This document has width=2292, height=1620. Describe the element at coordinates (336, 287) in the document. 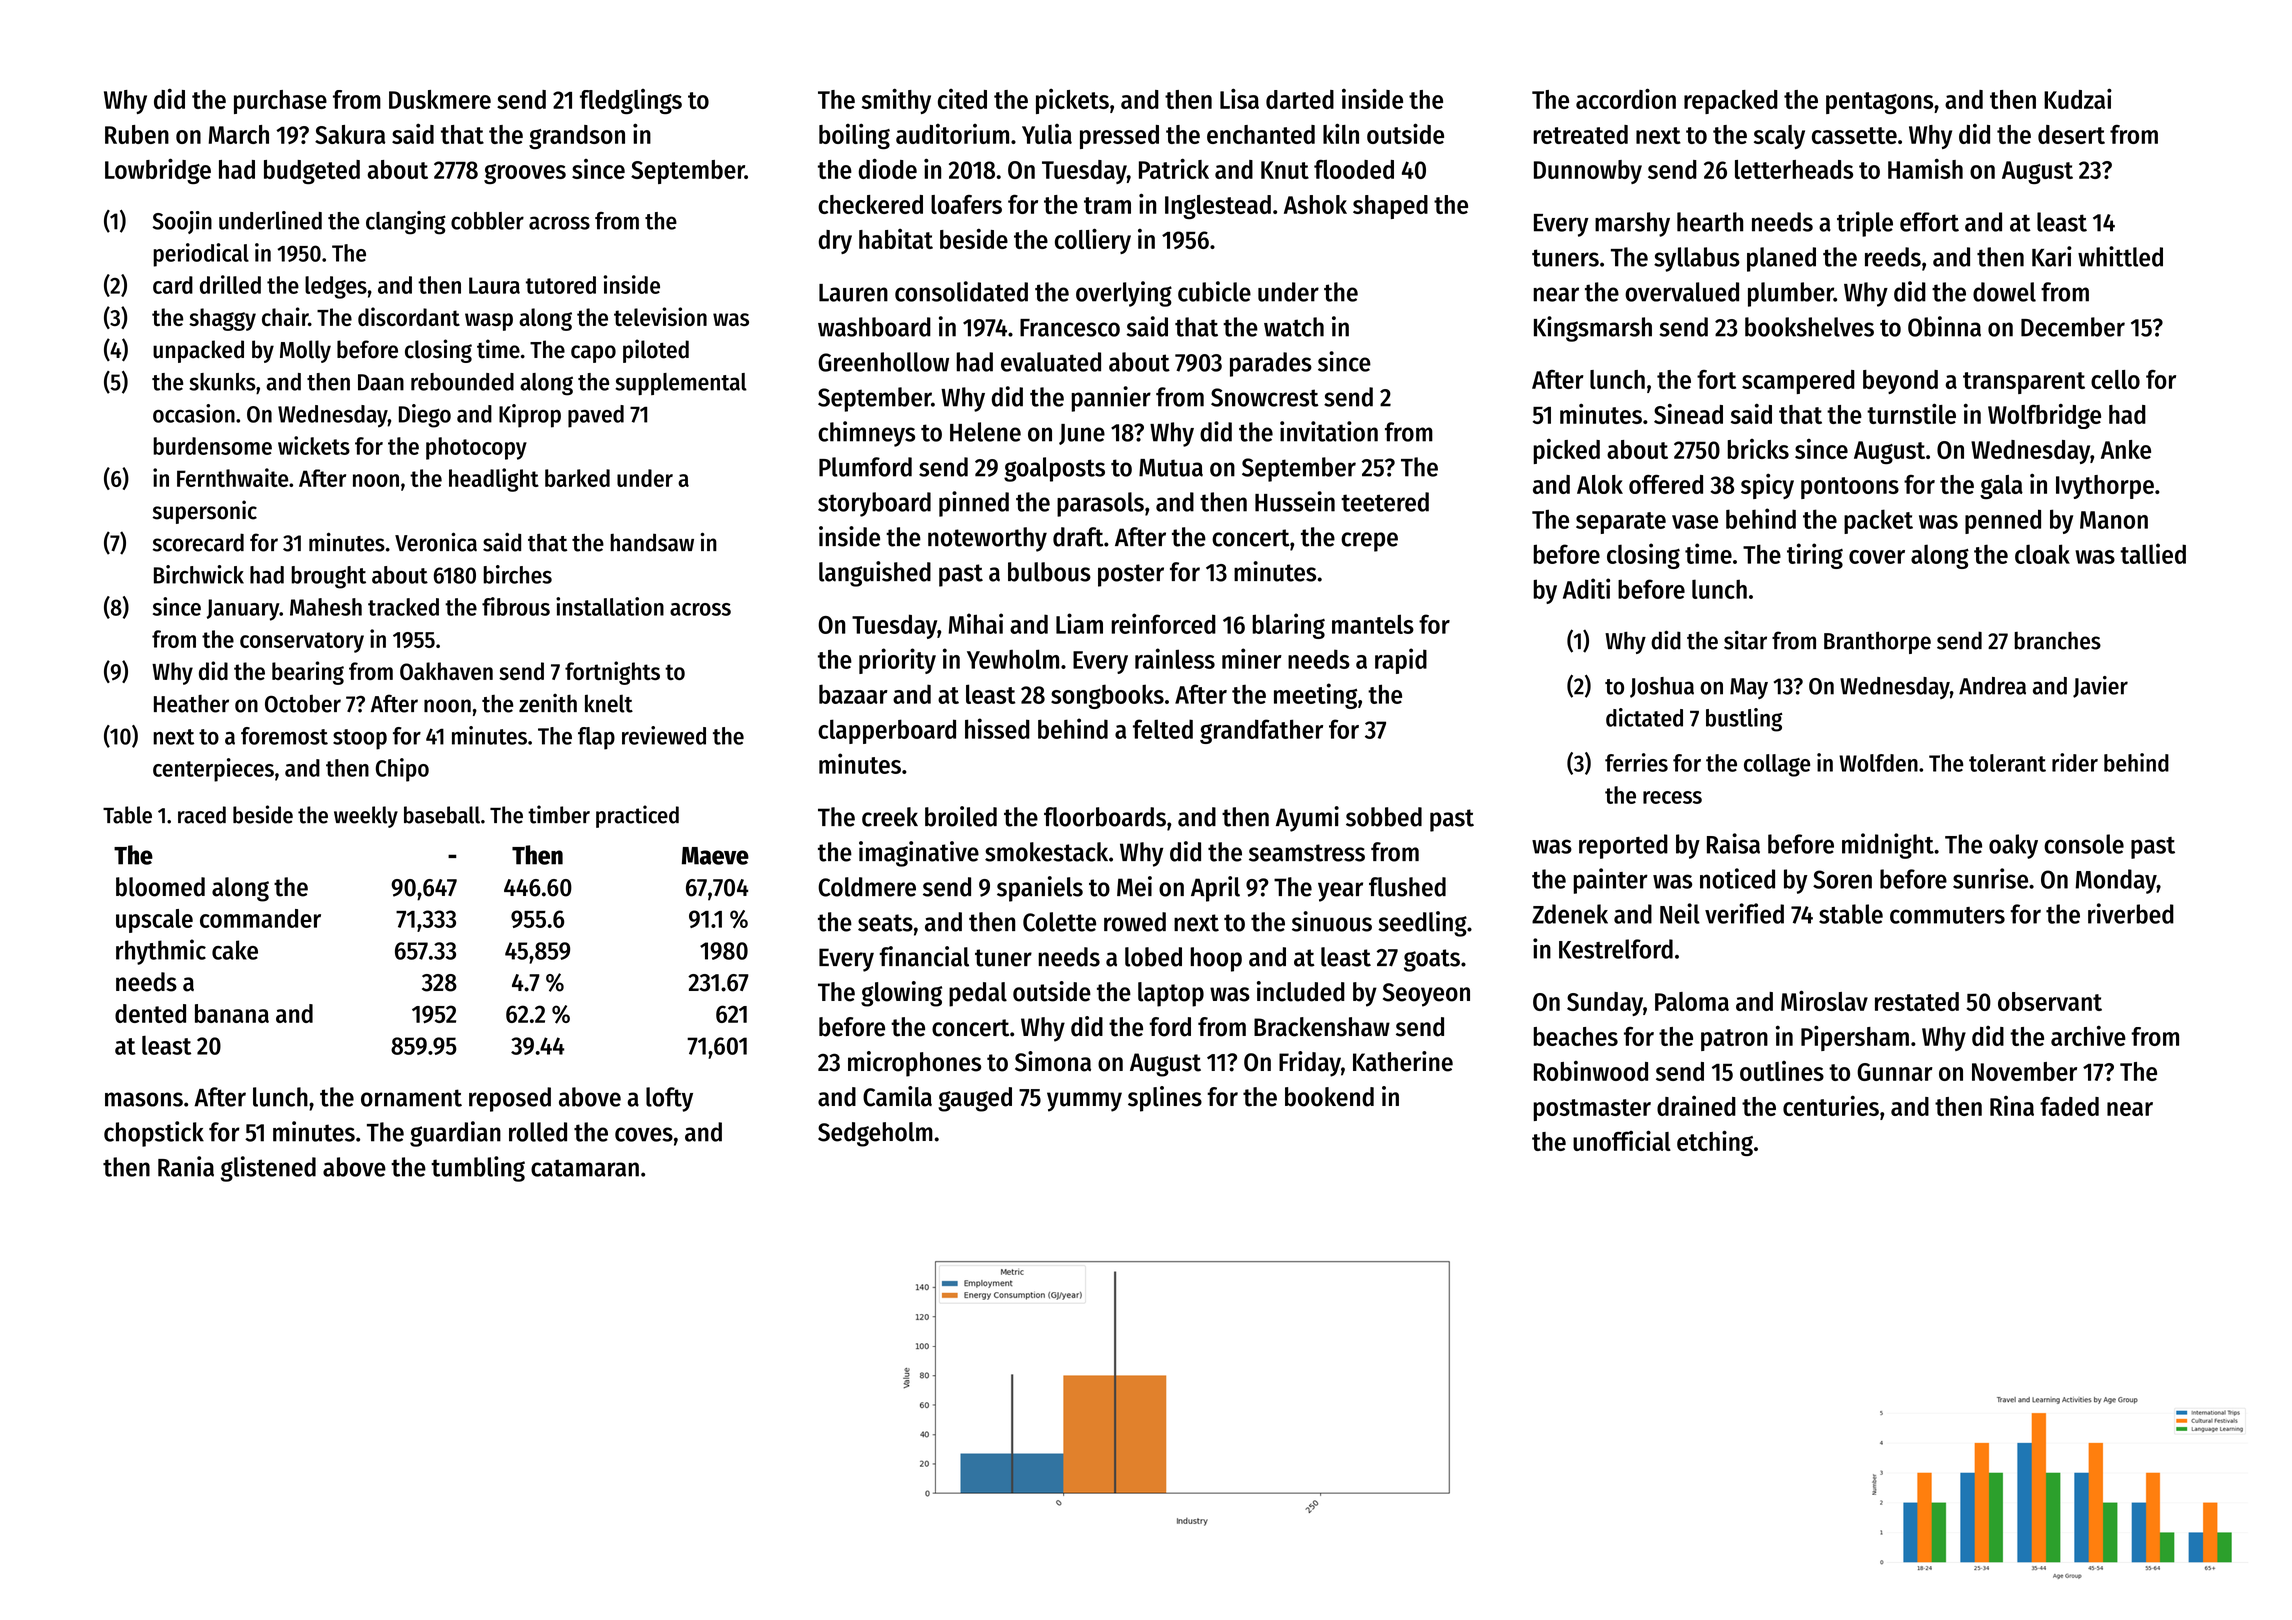

I see `ledges` at that location.
